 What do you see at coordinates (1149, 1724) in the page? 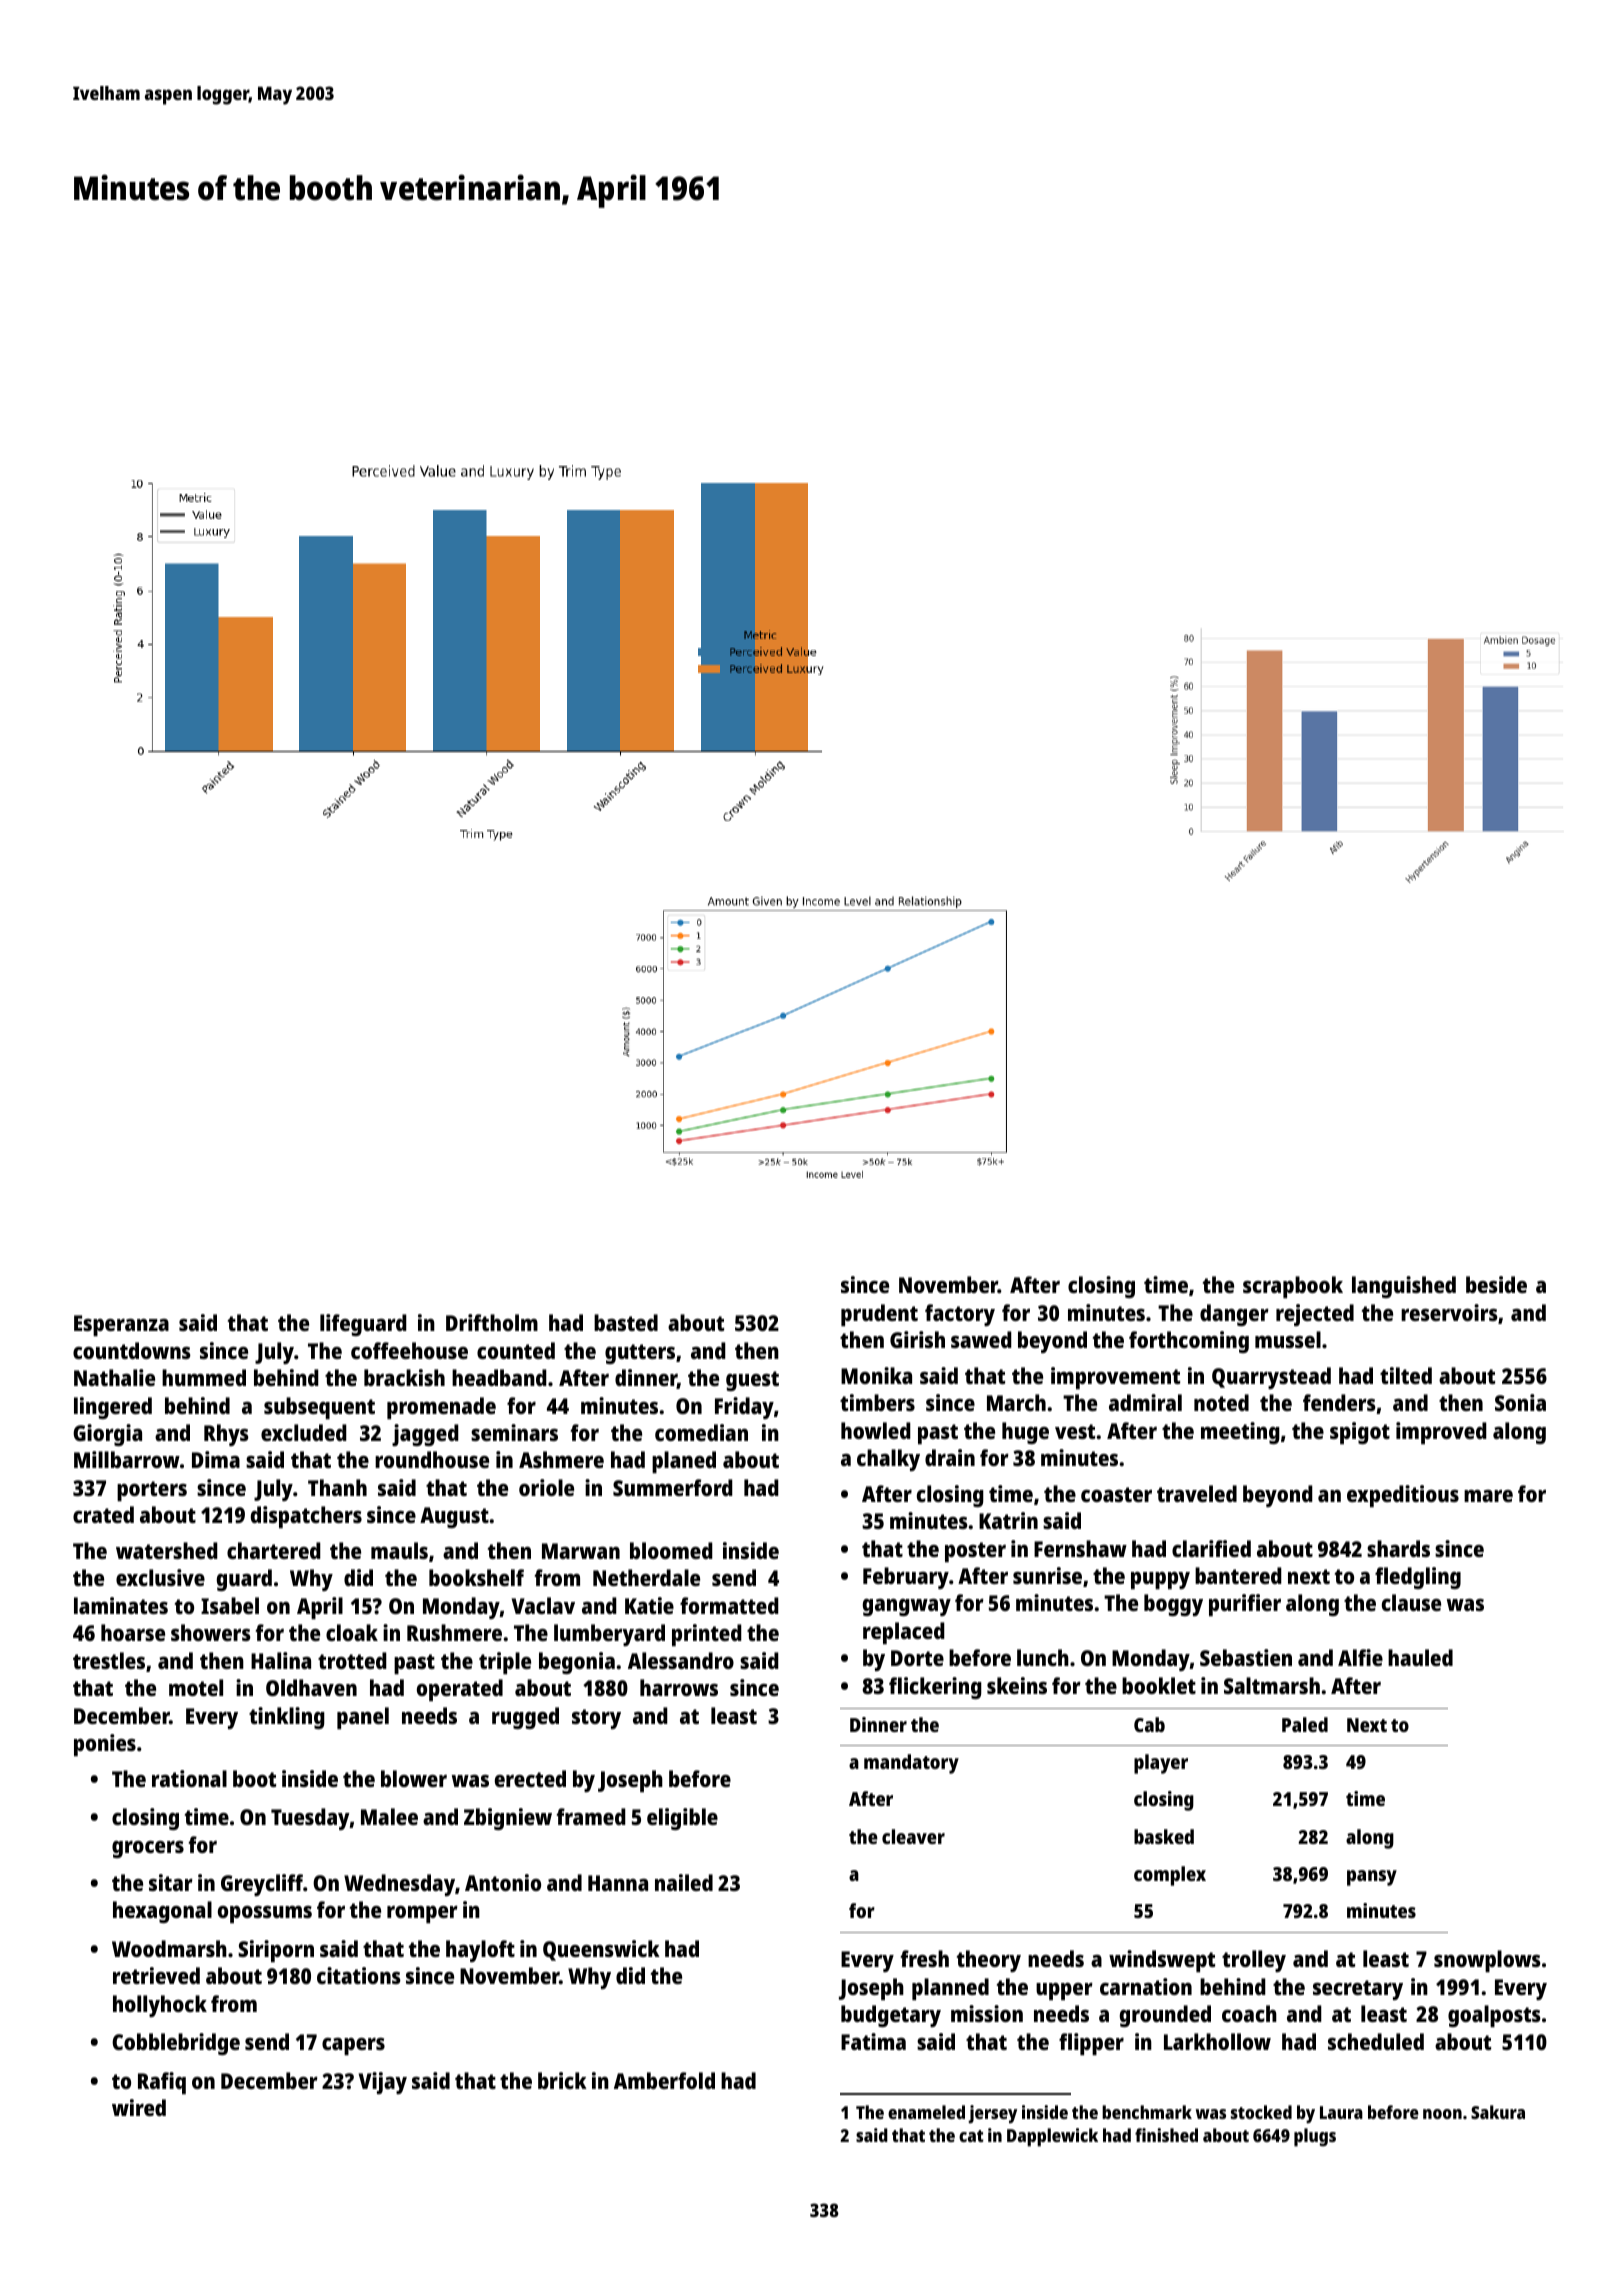
I see `Cab` at bounding box center [1149, 1724].
